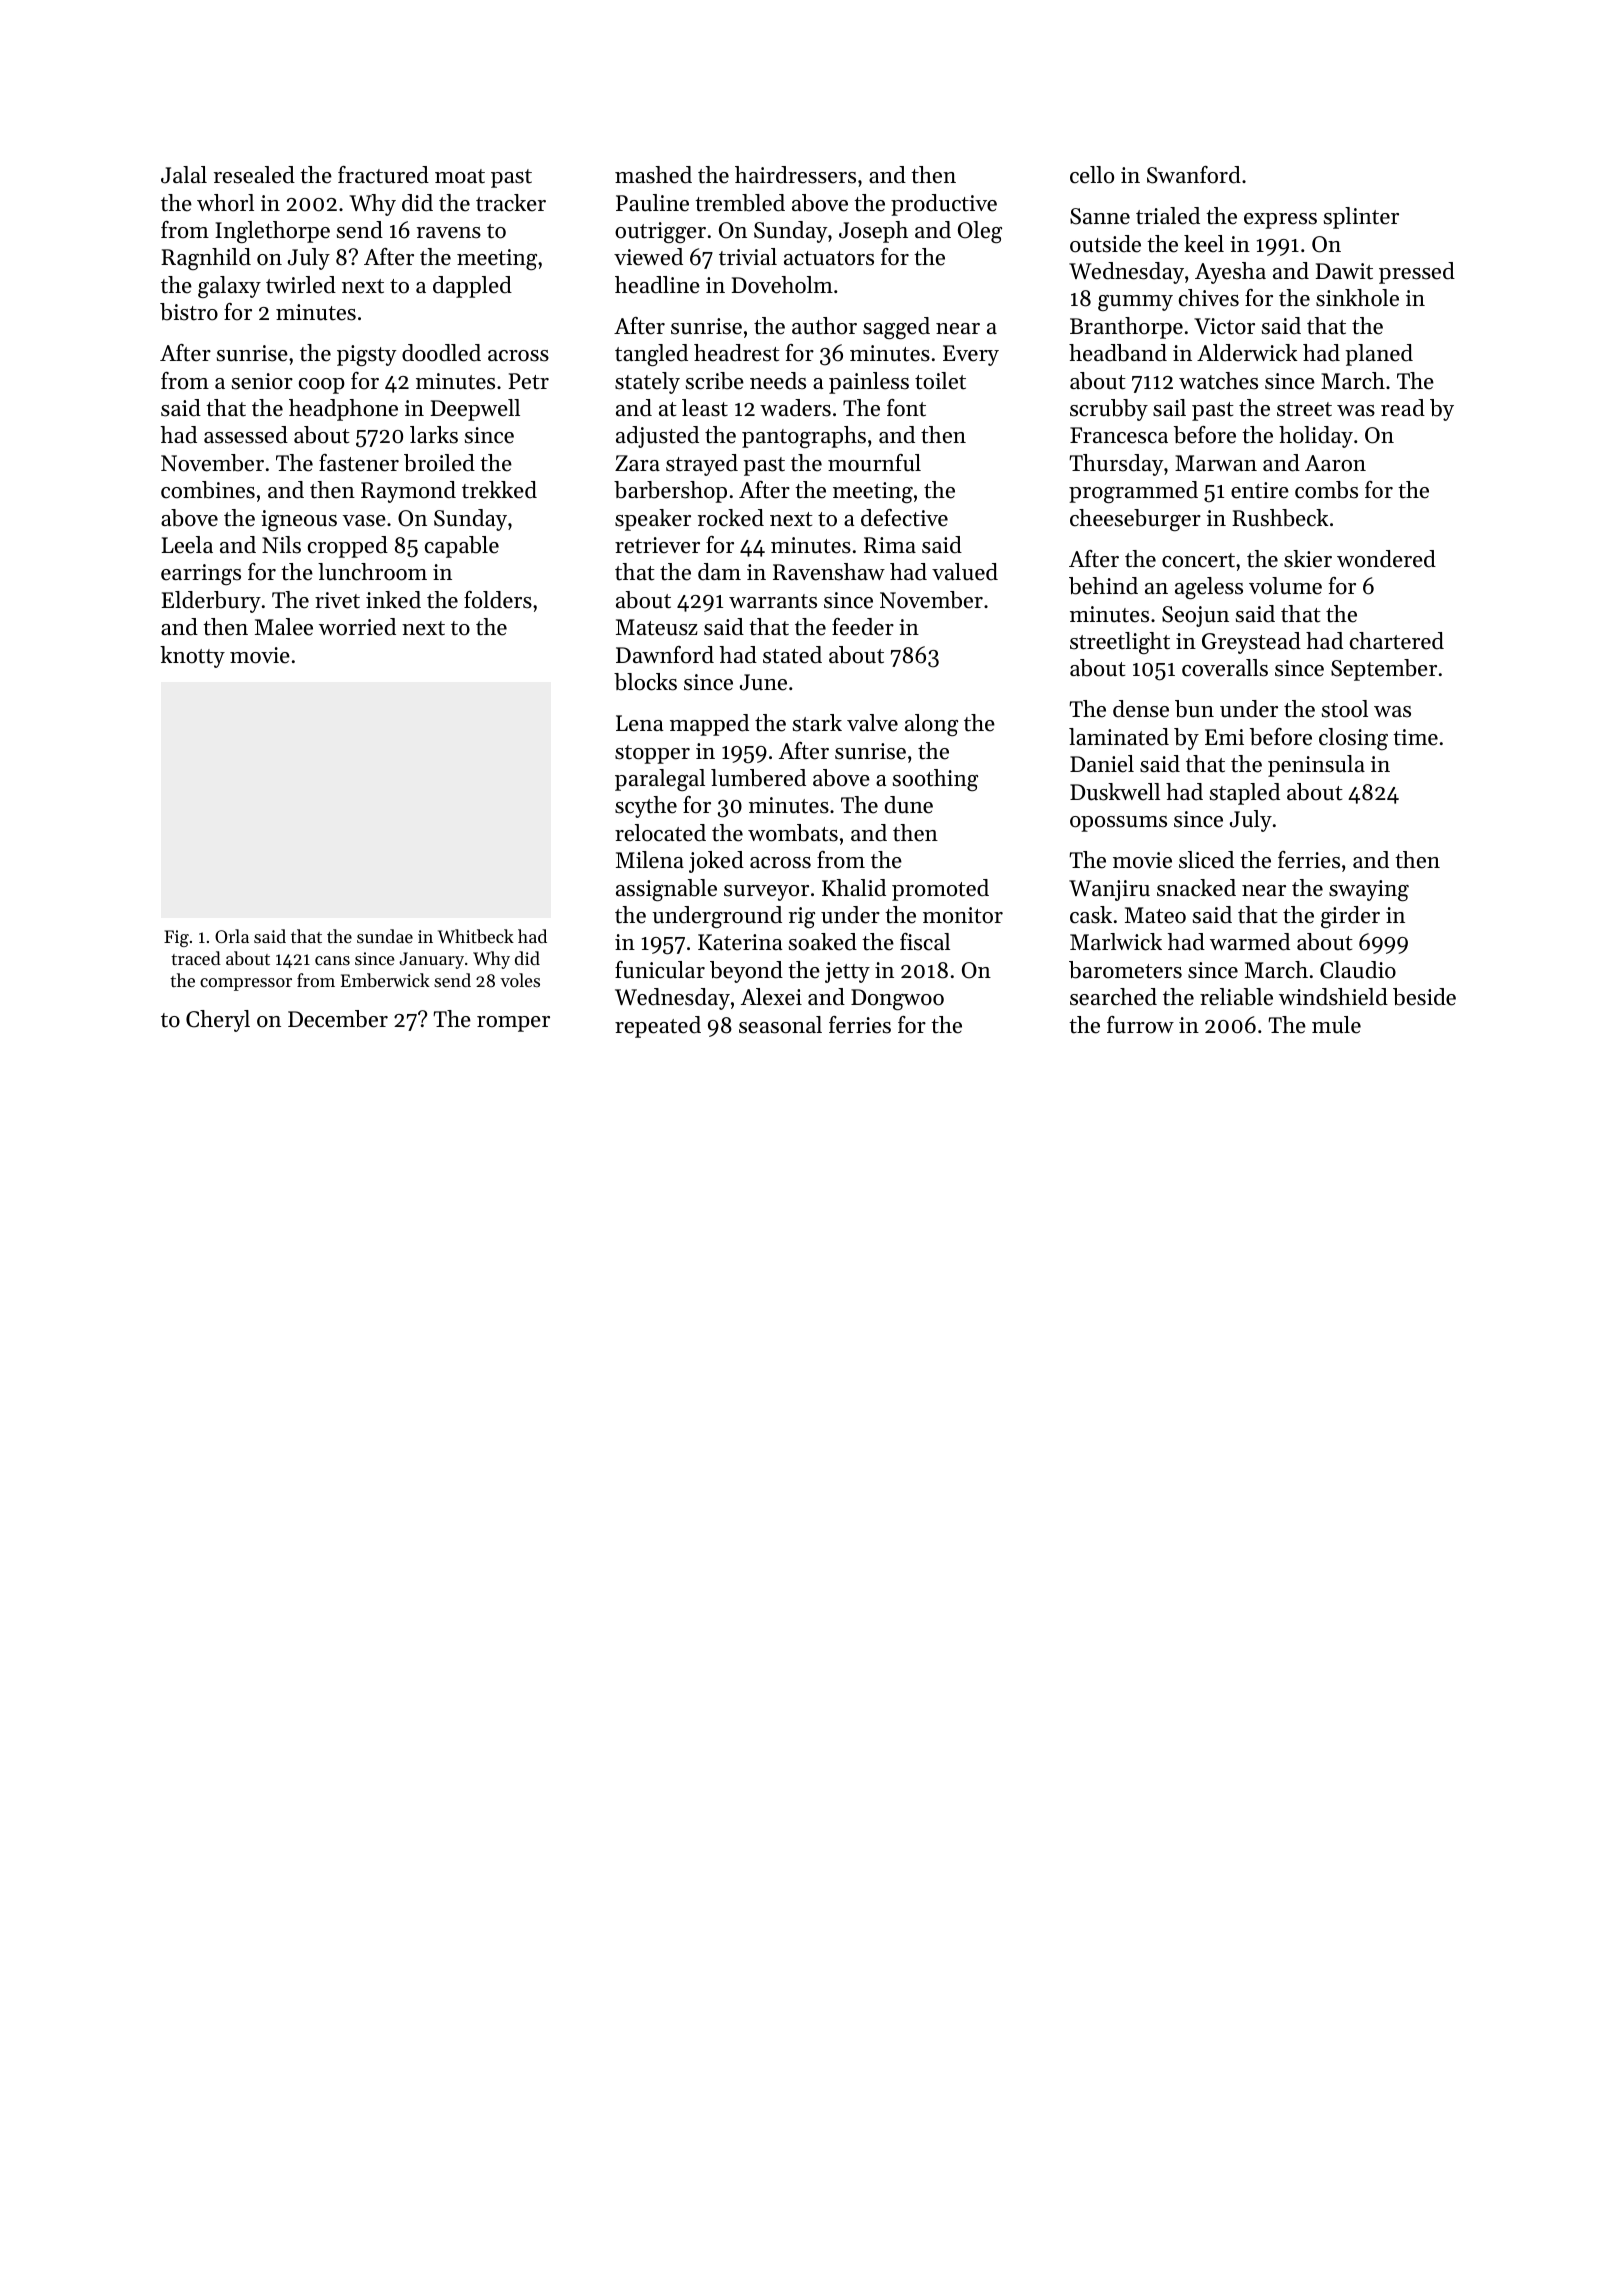 This screenshot has width=1620, height=2292. I want to click on mashed, so click(653, 175).
